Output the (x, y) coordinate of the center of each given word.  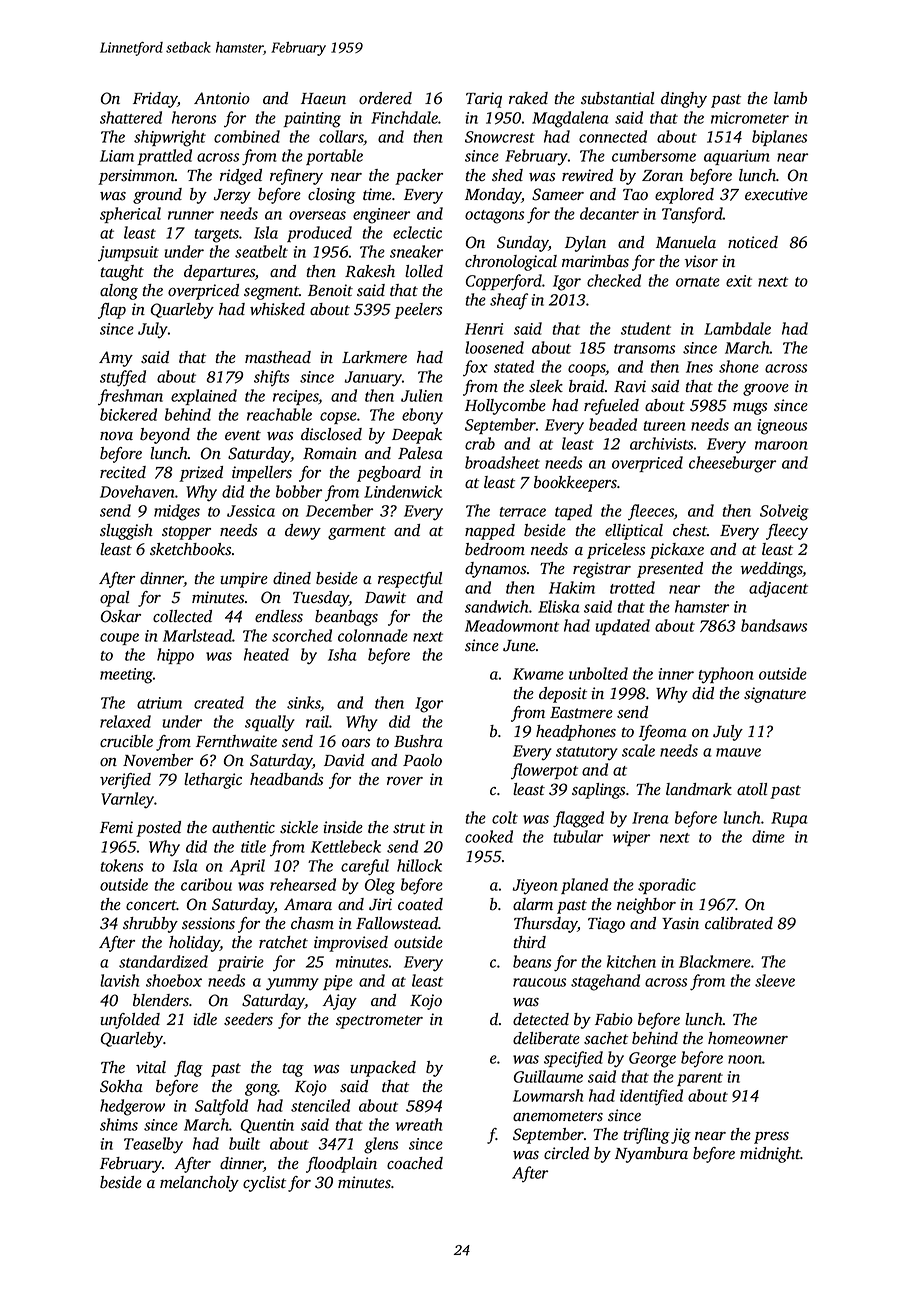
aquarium (737, 157)
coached (415, 1163)
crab (480, 443)
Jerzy (232, 196)
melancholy (199, 1184)
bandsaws (774, 625)
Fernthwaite (236, 741)
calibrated (739, 923)
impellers (262, 474)
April (247, 867)
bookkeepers (575, 484)
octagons (494, 217)
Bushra (418, 741)
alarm (533, 904)
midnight (770, 1155)
